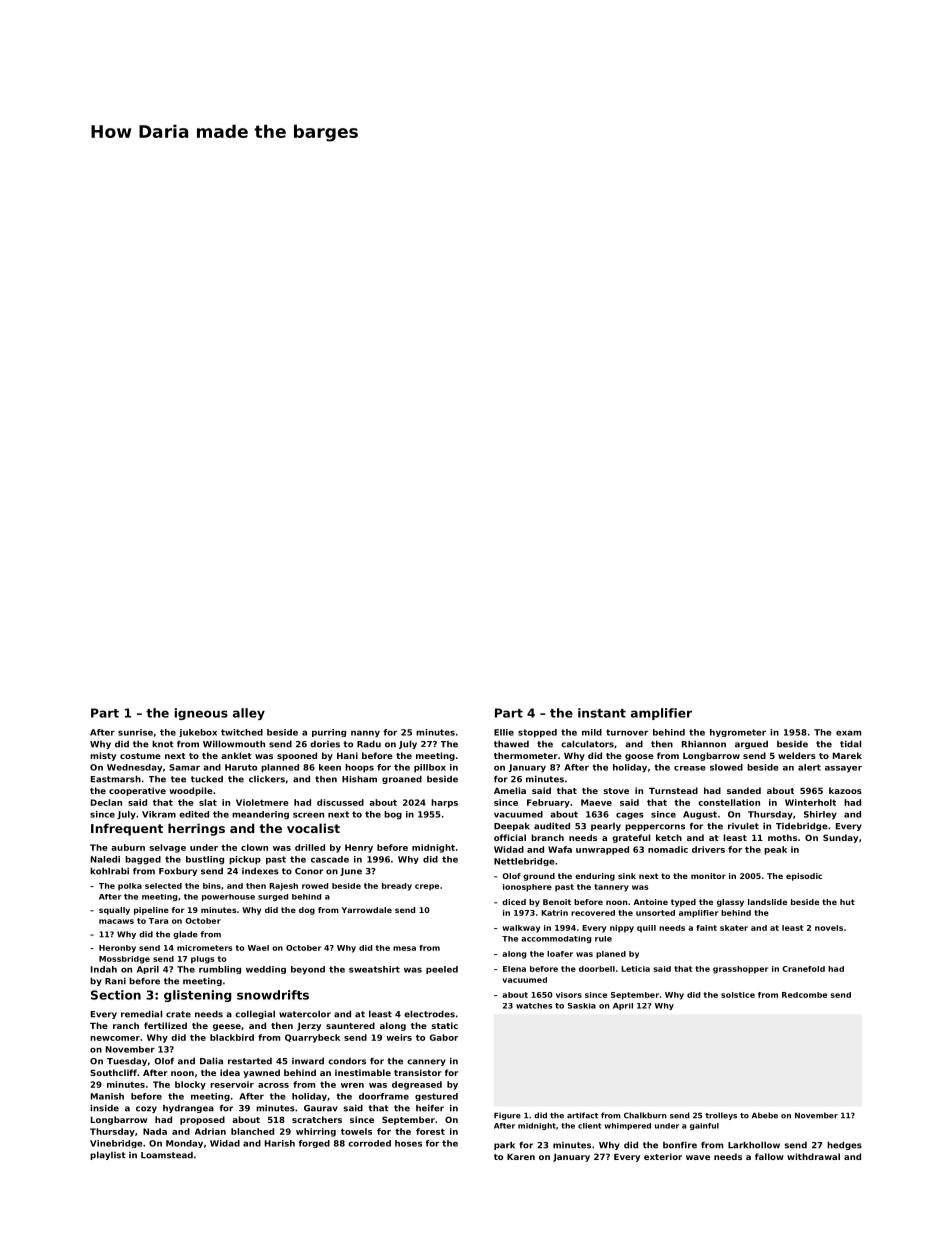 This screenshot has width=952, height=1233. What do you see at coordinates (582, 1115) in the screenshot?
I see `artifact` at bounding box center [582, 1115].
